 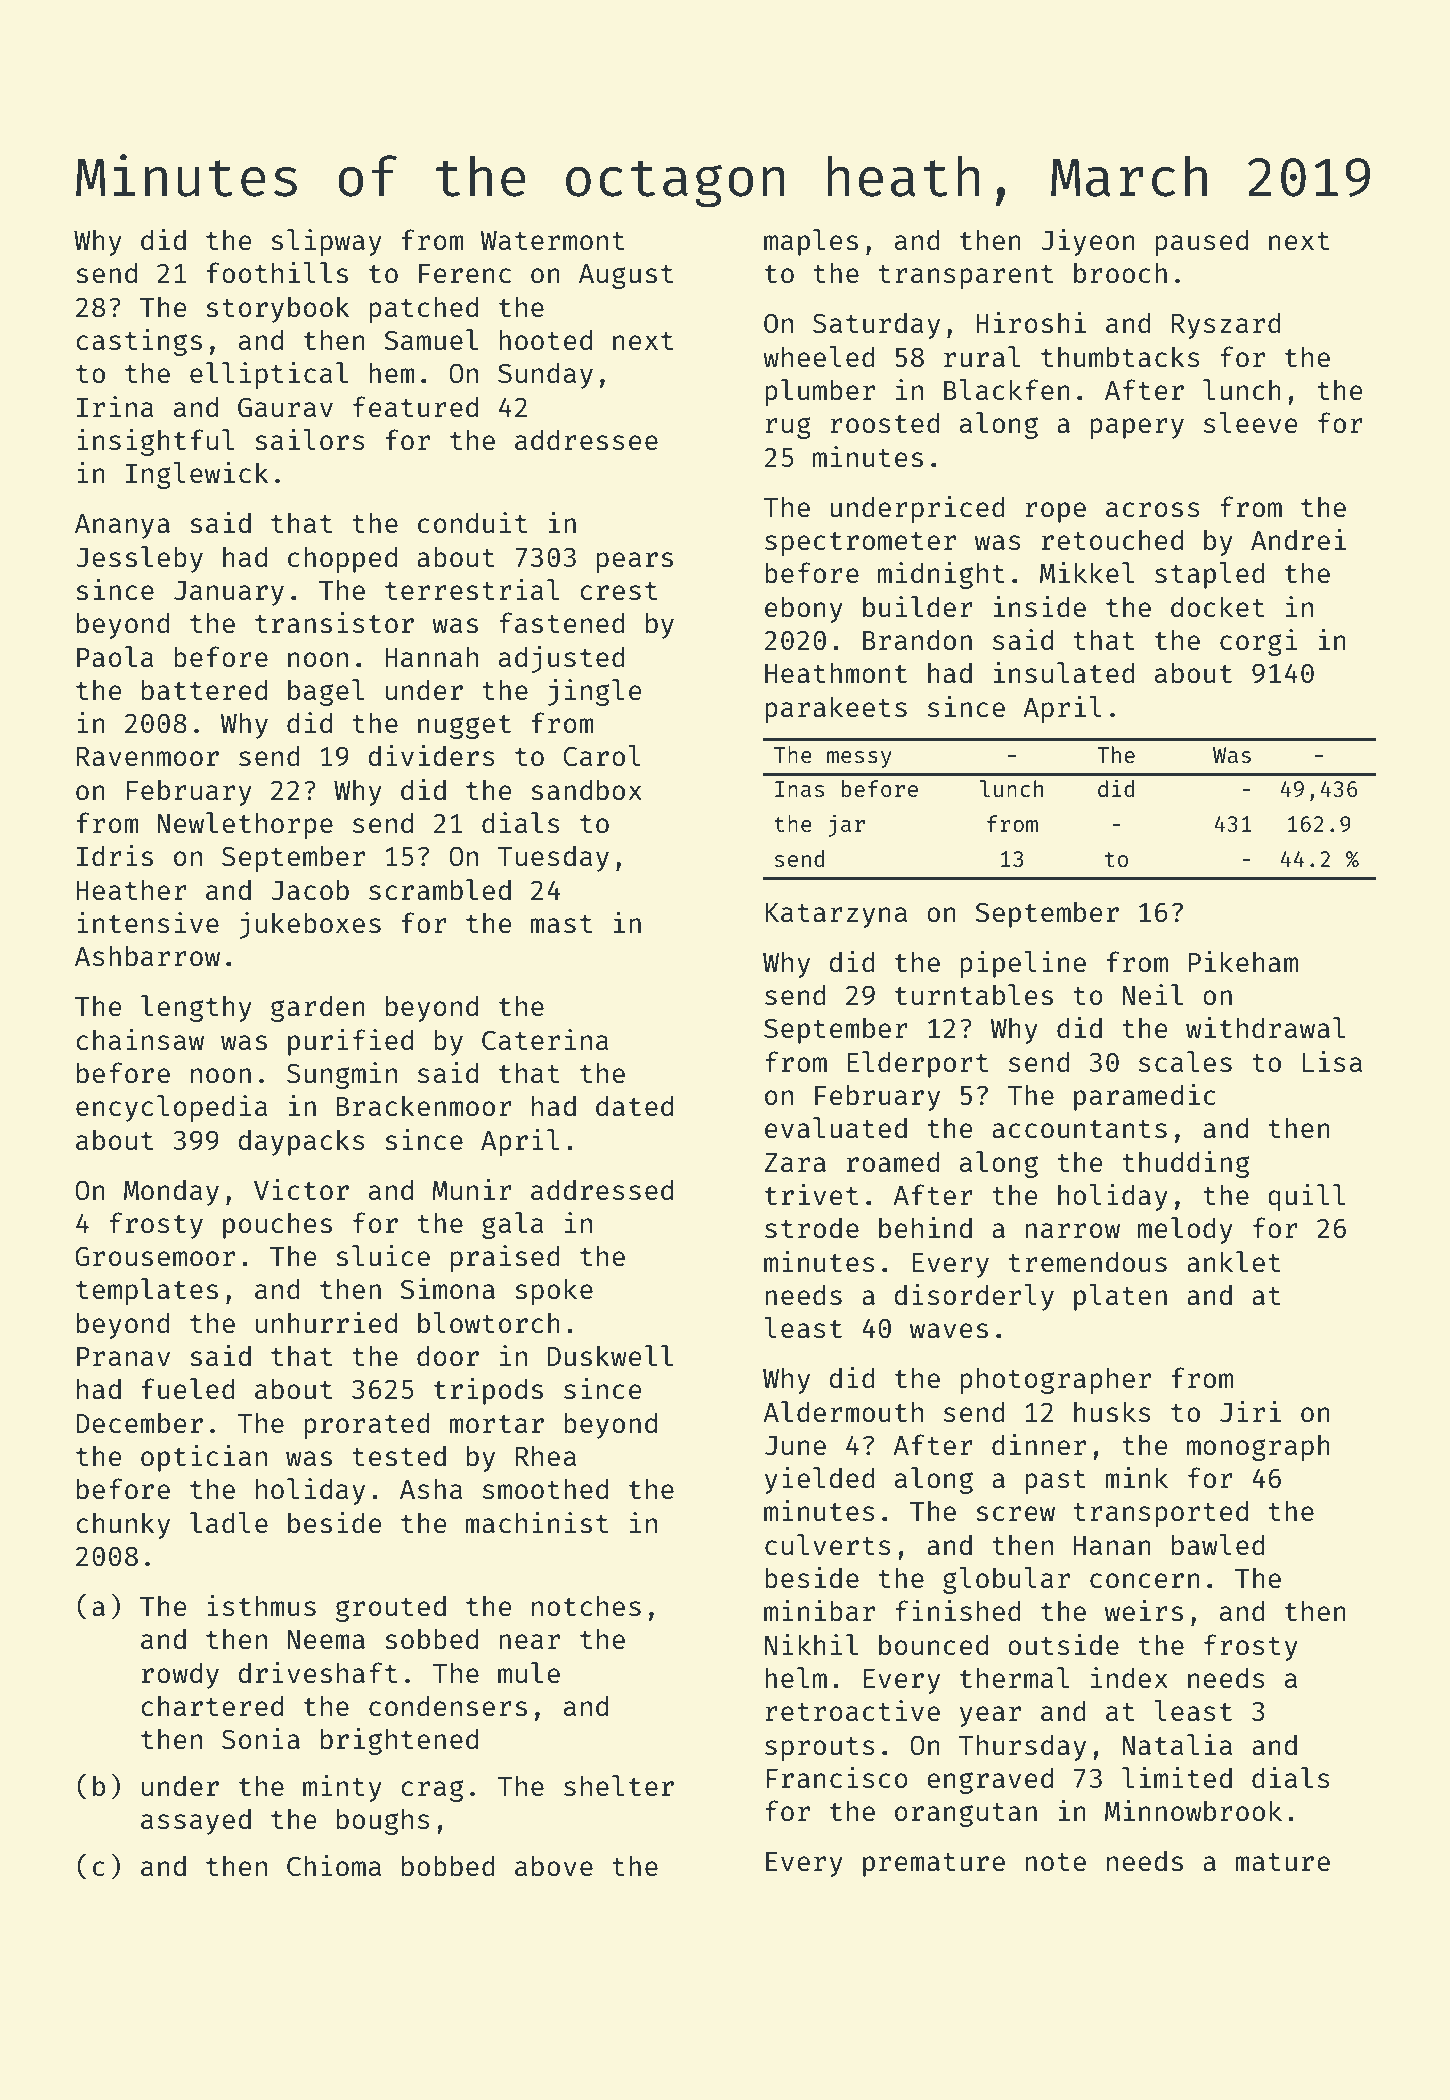 I want to click on Ryszard, so click(x=1226, y=325).
